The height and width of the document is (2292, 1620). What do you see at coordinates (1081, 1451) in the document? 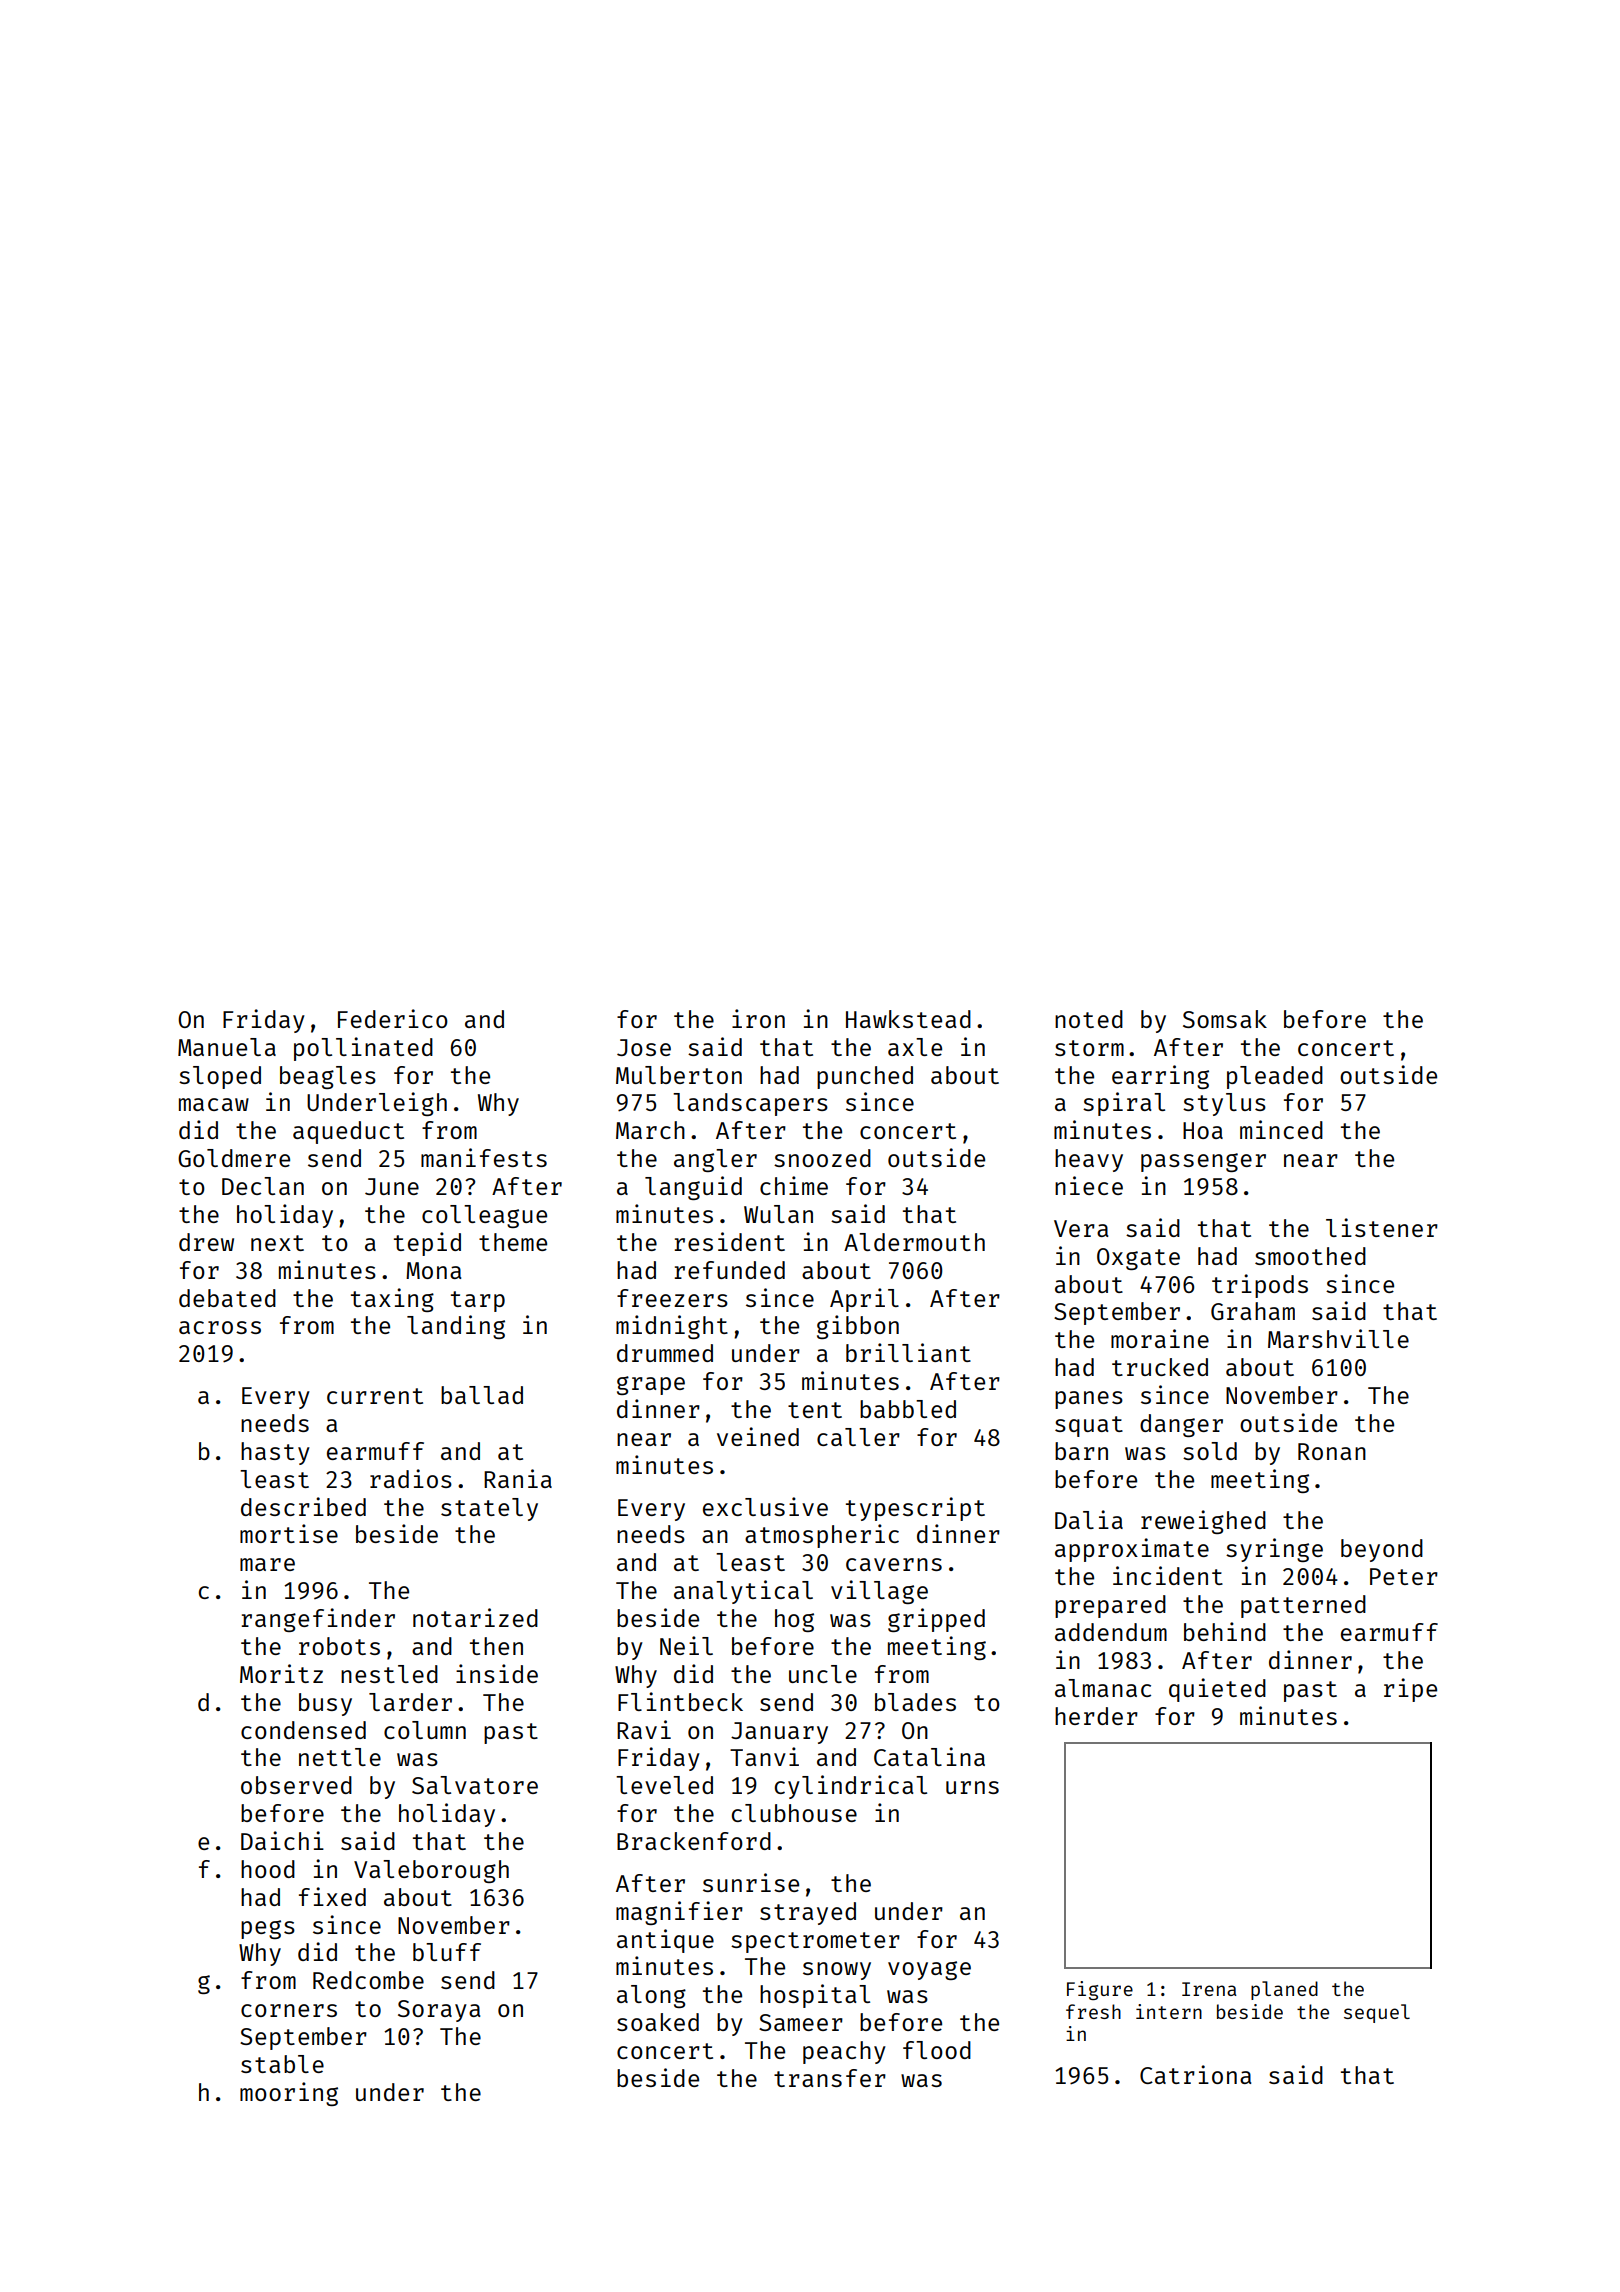
I see `barn` at bounding box center [1081, 1451].
